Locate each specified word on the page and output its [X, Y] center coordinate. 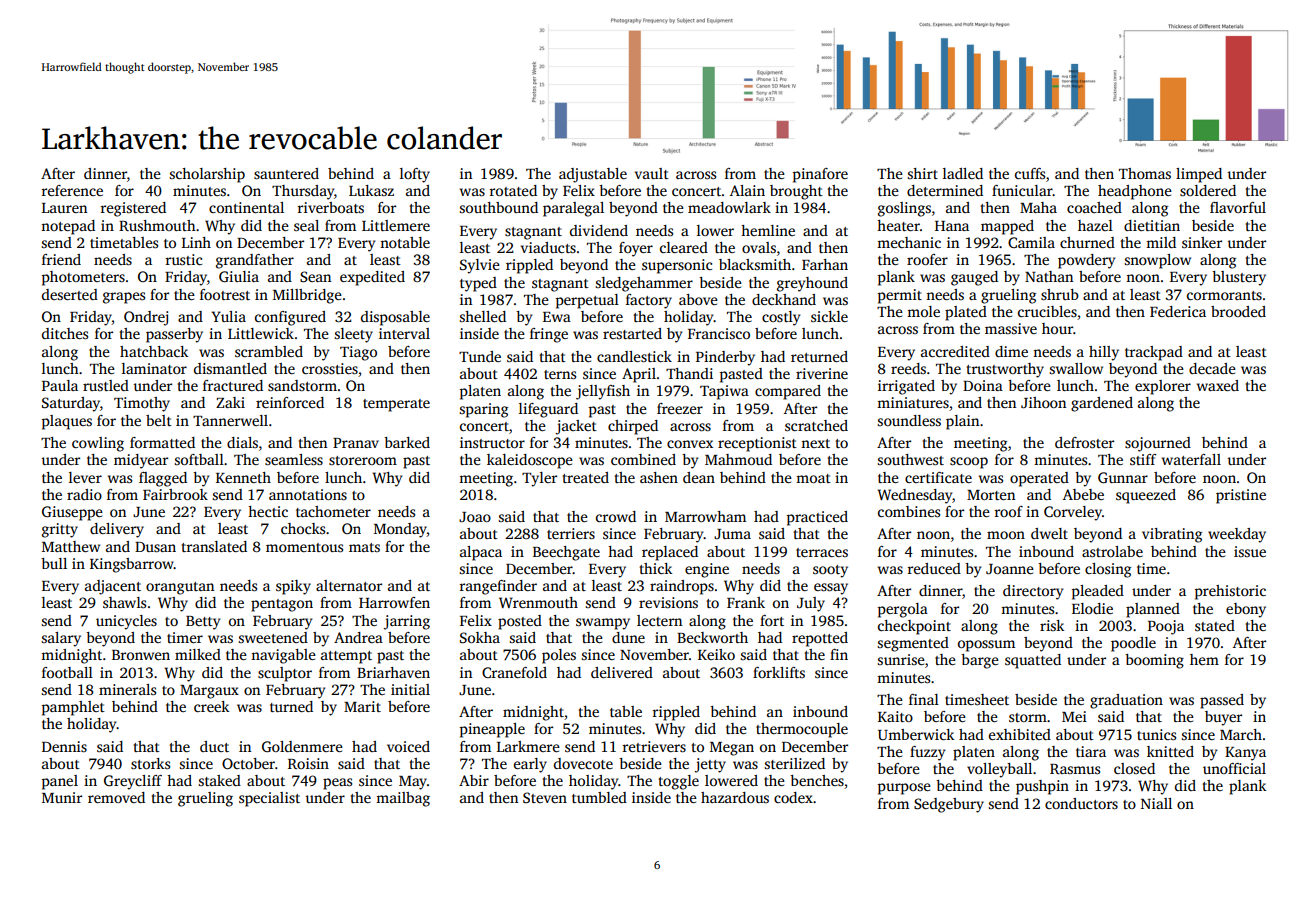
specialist [269, 799]
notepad [68, 227]
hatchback [154, 351]
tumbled [599, 797]
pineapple [492, 730]
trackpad [1154, 353]
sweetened [273, 637]
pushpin [1042, 787]
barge [980, 661]
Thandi [689, 373]
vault [652, 173]
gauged [974, 278]
